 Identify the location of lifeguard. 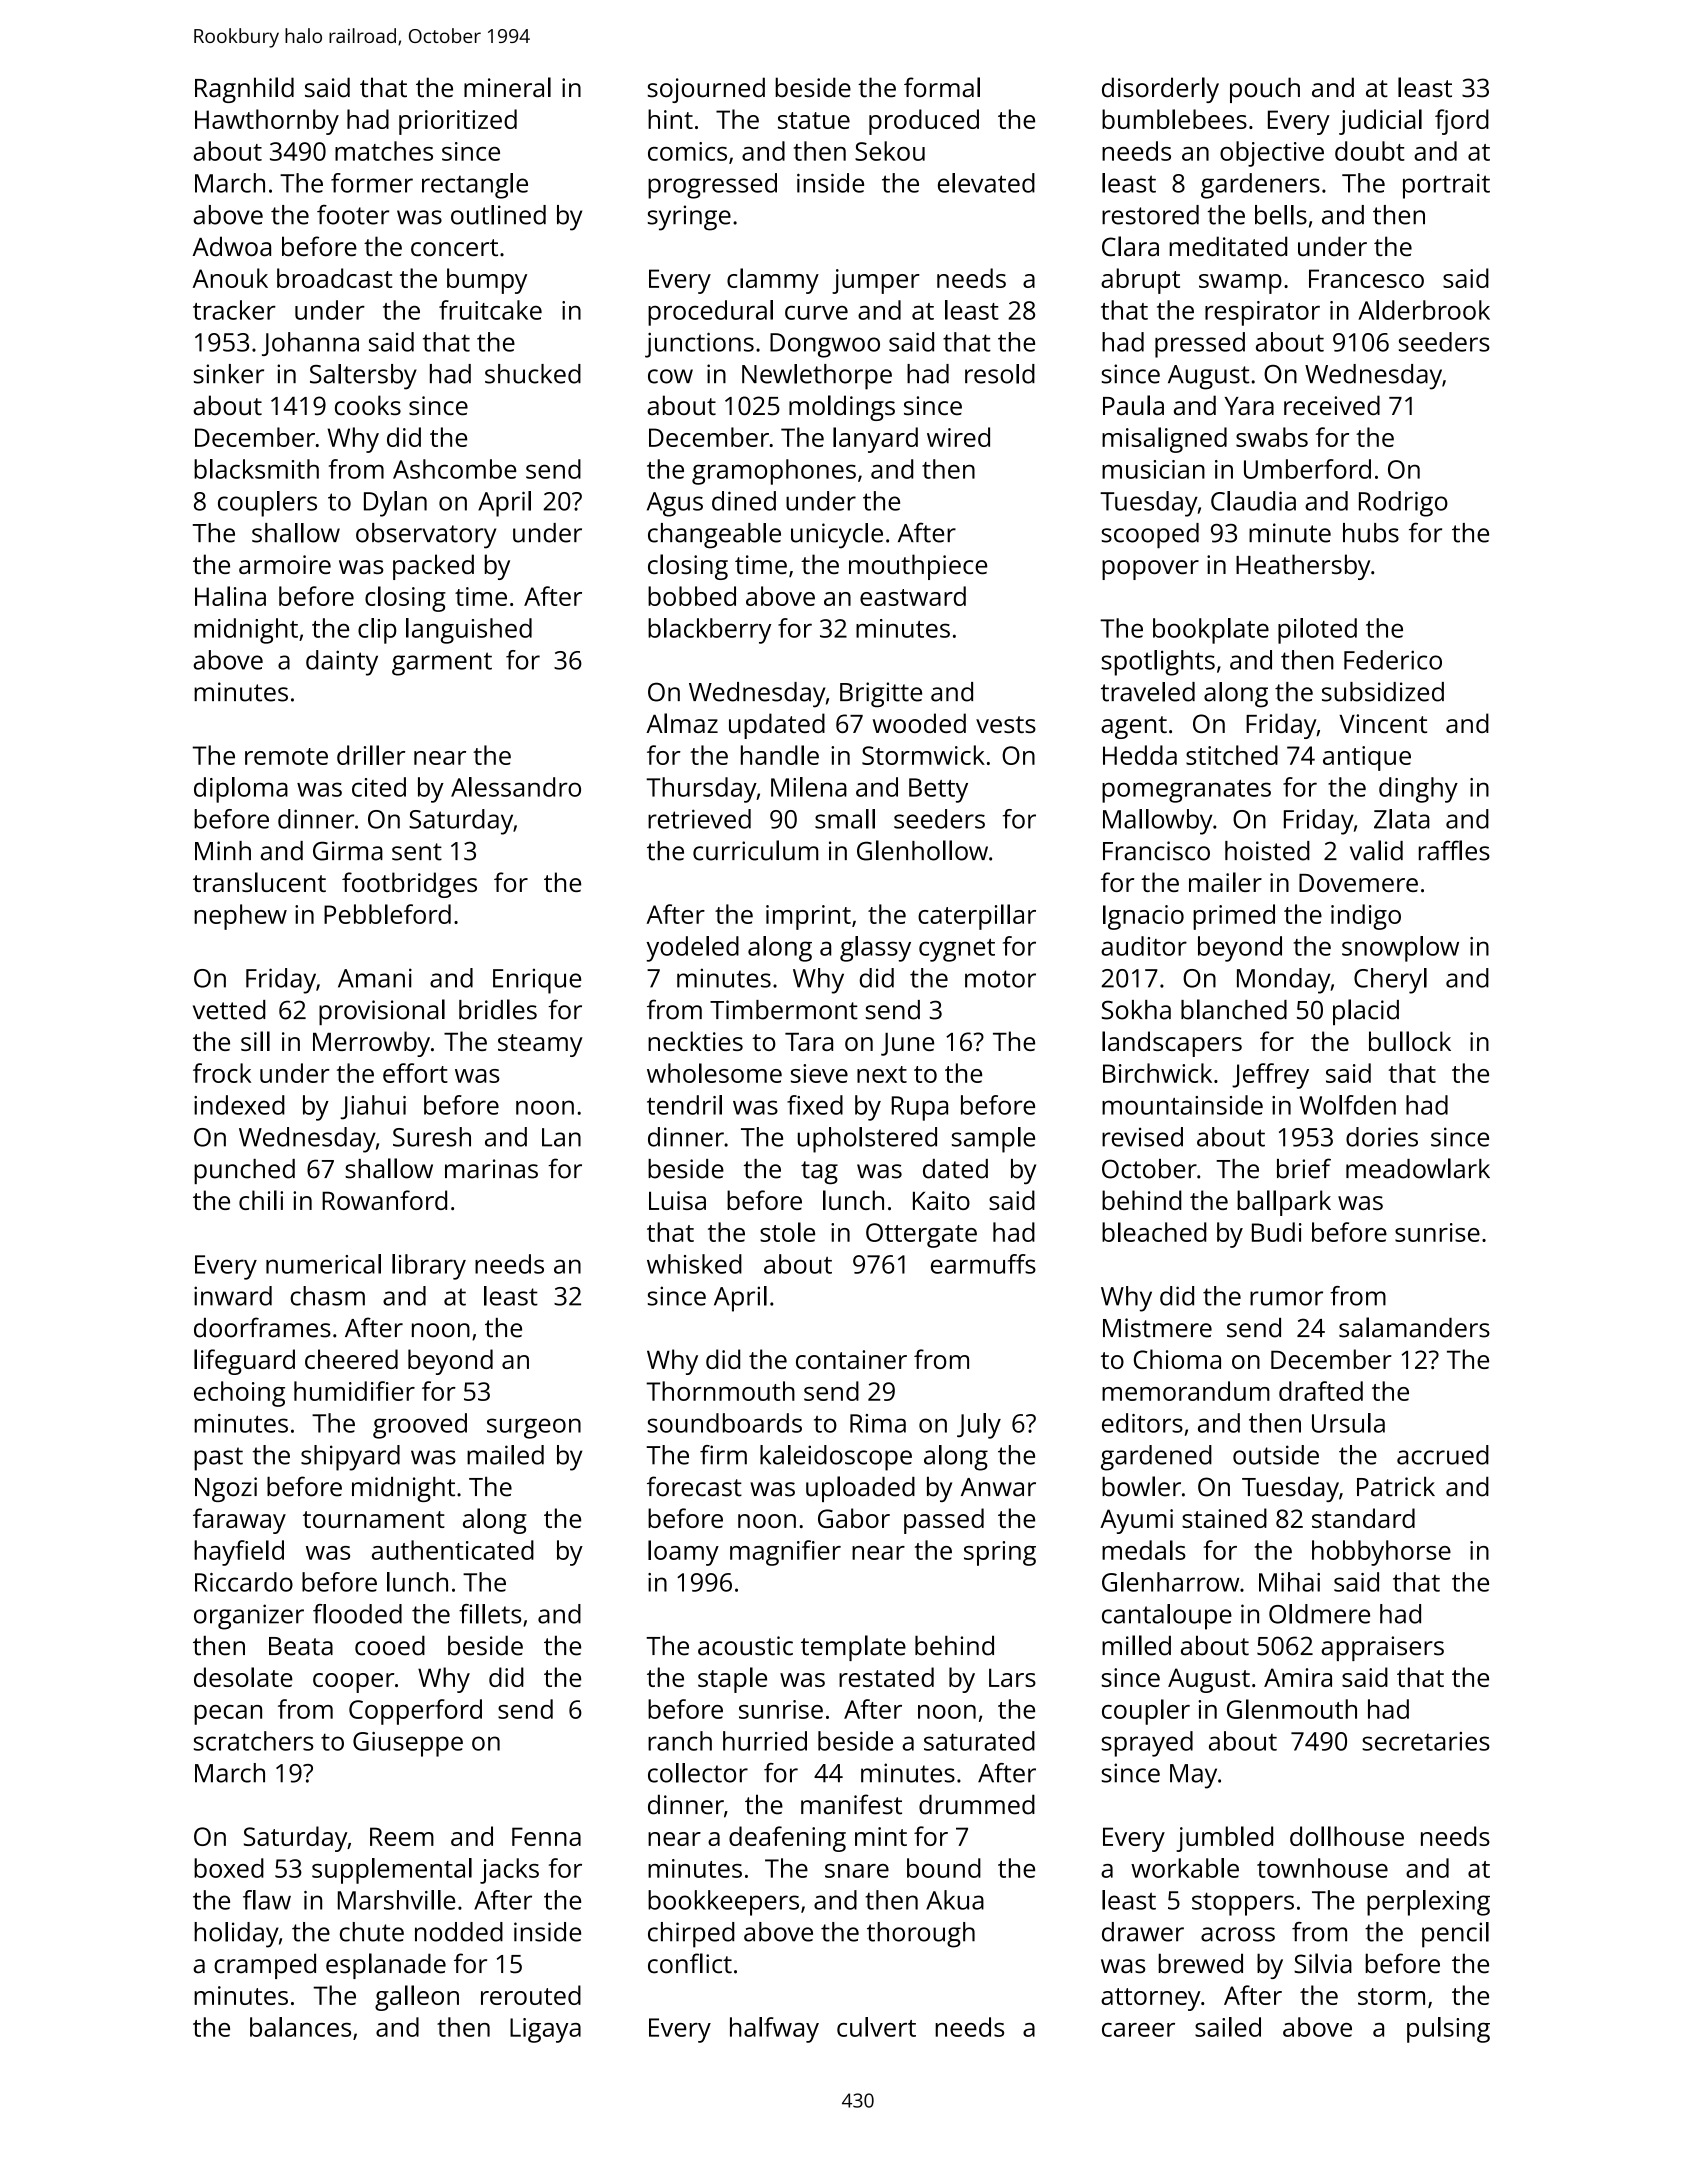
(244, 1362).
